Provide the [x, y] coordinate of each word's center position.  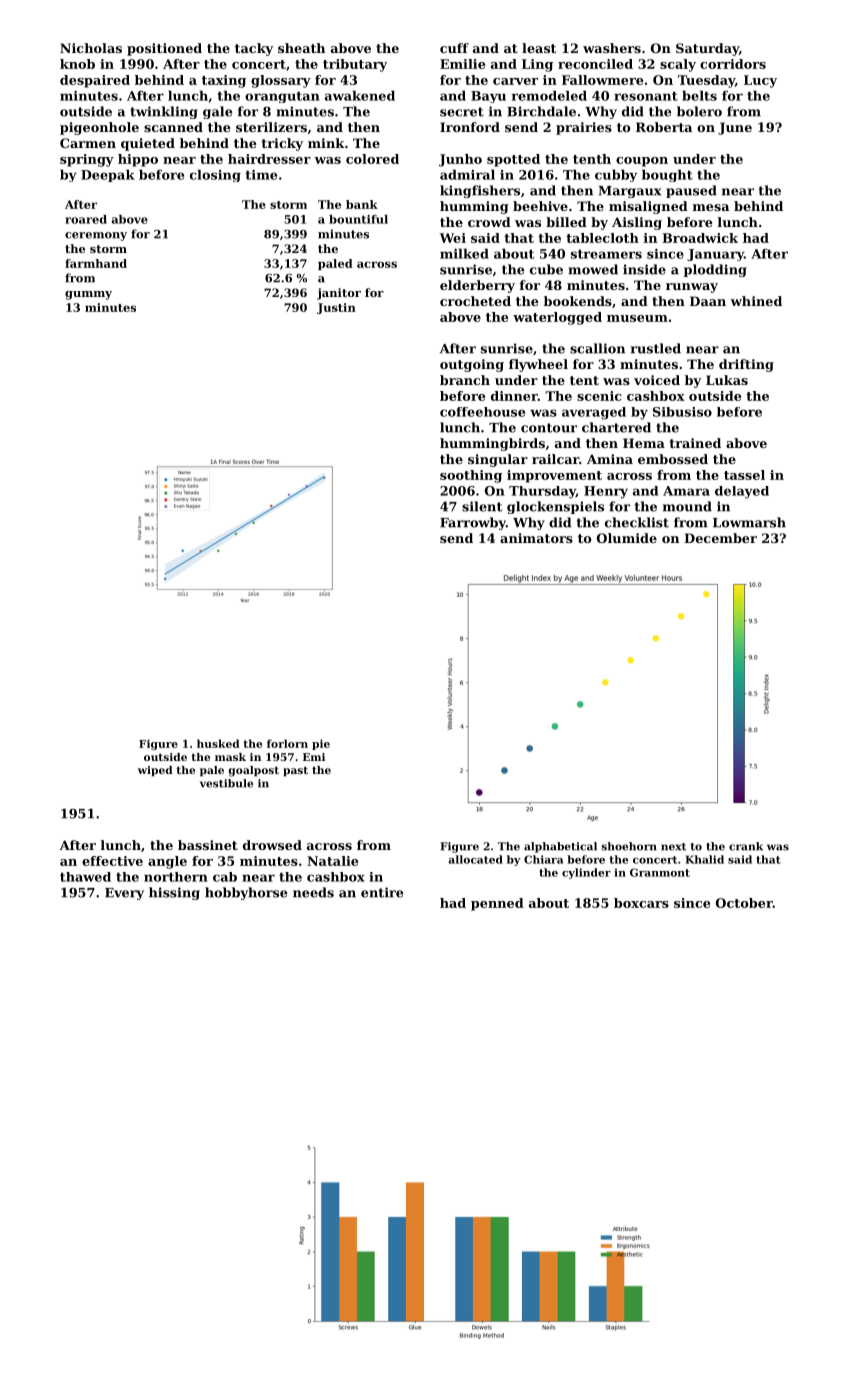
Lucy [760, 81]
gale [217, 112]
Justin [336, 308]
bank [362, 204]
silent [482, 506]
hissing [174, 893]
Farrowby [473, 523]
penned [497, 904]
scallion [597, 348]
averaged [594, 413]
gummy [88, 295]
